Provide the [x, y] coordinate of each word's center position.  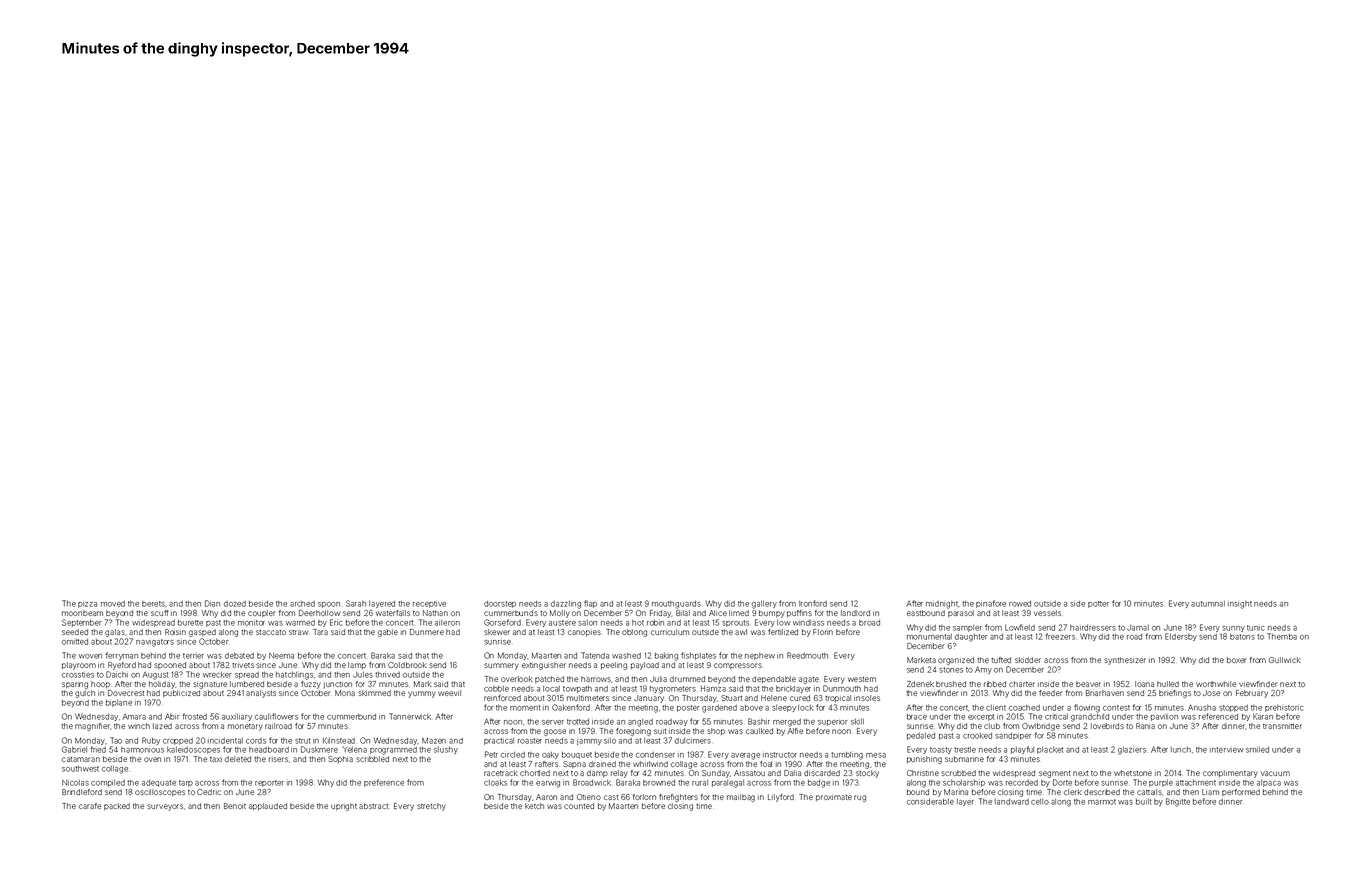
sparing [75, 685]
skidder [1028, 660]
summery [501, 666]
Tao [116, 740]
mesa [876, 755]
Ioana [1144, 684]
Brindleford [82, 792]
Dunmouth [842, 688]
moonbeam [82, 613]
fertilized [783, 632]
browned [659, 783]
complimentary [1230, 774]
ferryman [122, 656]
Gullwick [1285, 660]
